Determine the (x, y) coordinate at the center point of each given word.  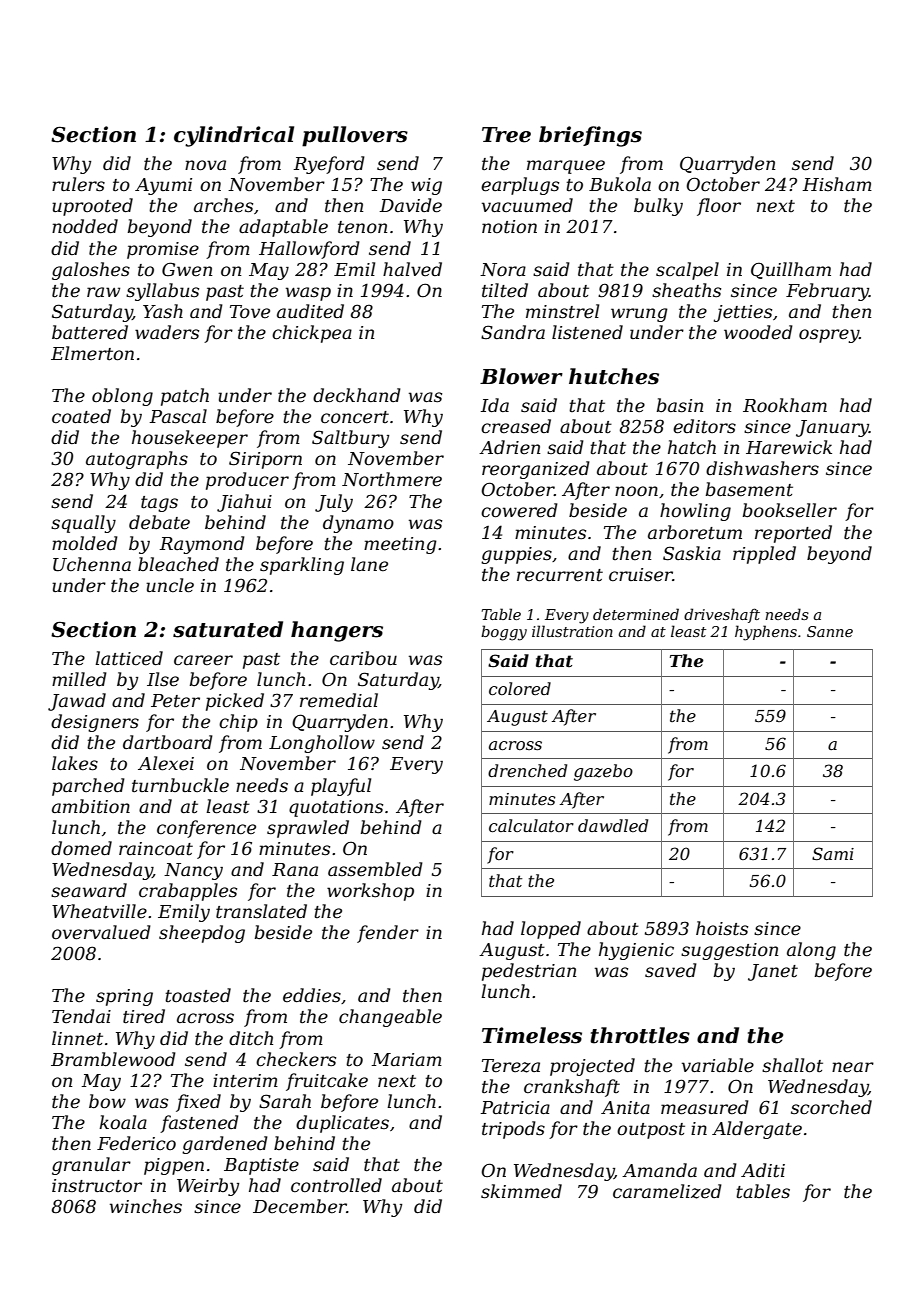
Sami (833, 853)
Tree (506, 135)
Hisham (837, 184)
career (203, 660)
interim (245, 1081)
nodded (85, 226)
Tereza (511, 1066)
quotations (336, 808)
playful (341, 787)
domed (81, 848)
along (811, 951)
